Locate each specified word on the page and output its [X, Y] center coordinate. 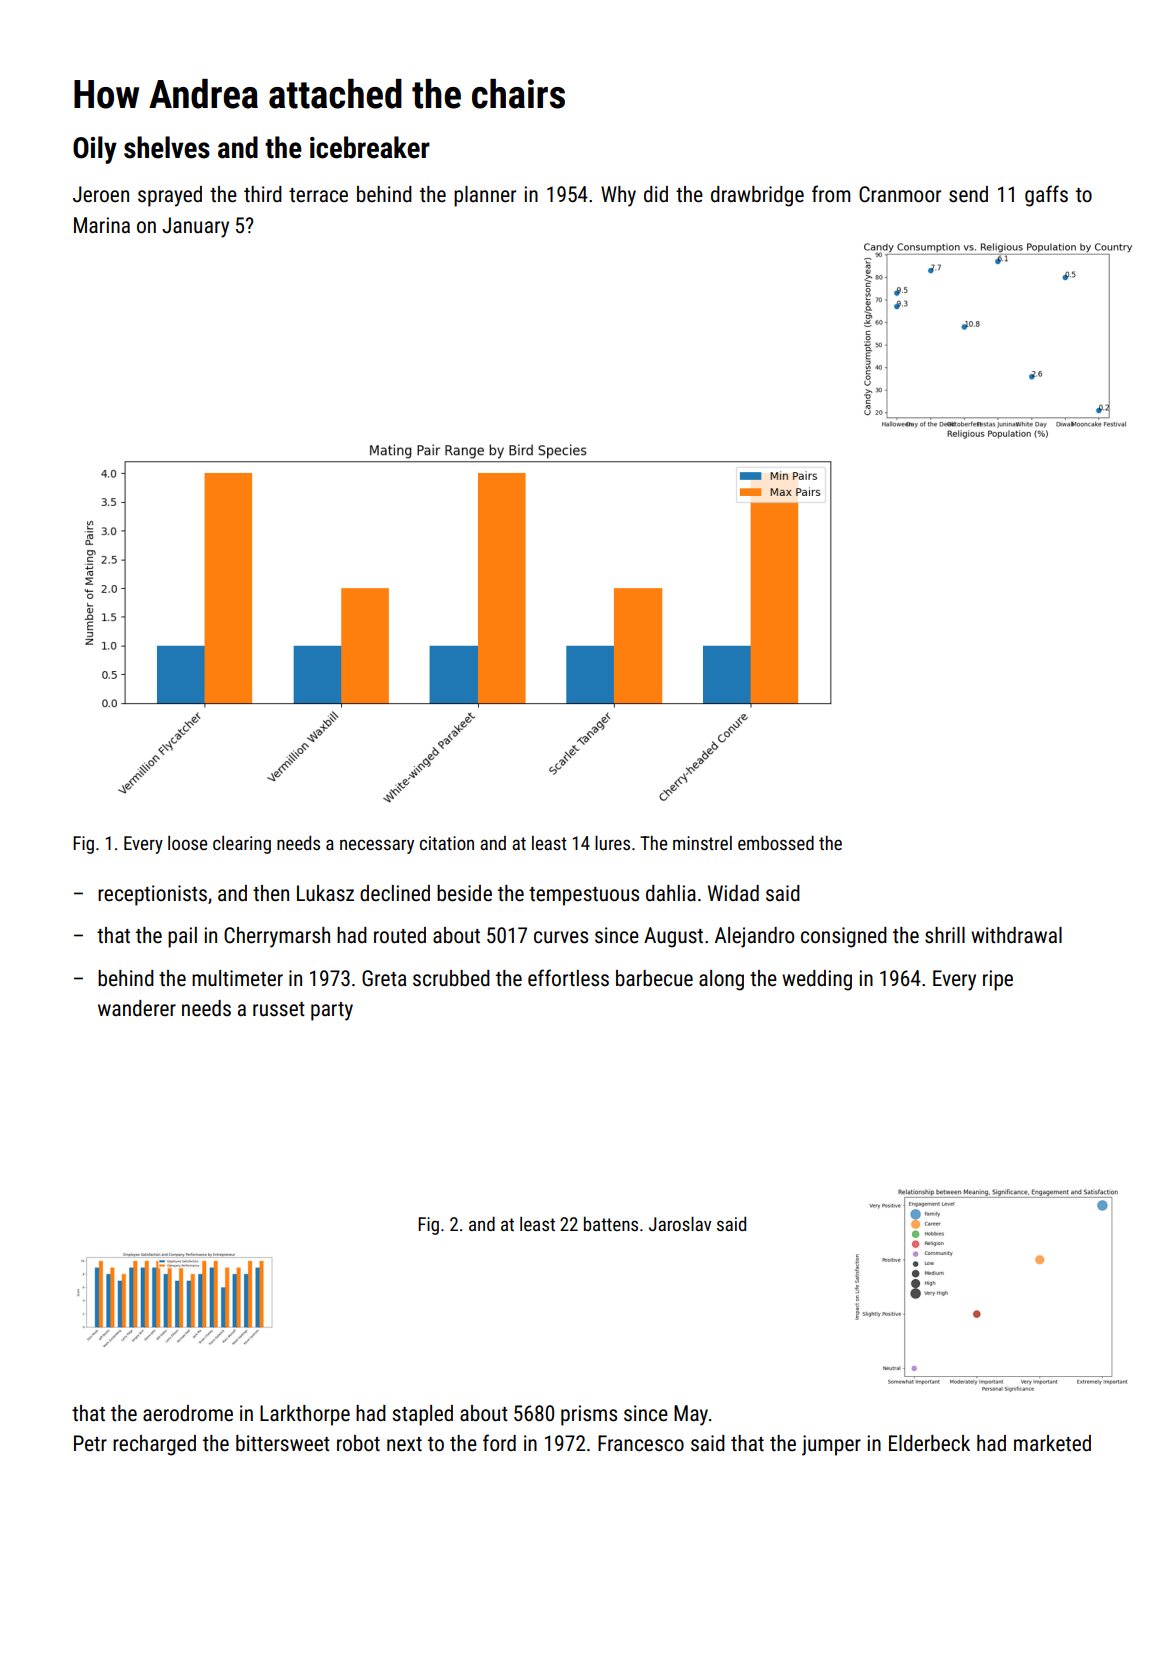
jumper [831, 1445]
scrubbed [451, 978]
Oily [95, 150]
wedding [817, 980]
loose [187, 843]
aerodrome [188, 1413]
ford [499, 1442]
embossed [776, 843]
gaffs [1046, 196]
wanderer [137, 1008]
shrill [945, 935]
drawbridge [757, 196]
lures [612, 843]
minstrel [702, 843]
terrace [318, 195]
